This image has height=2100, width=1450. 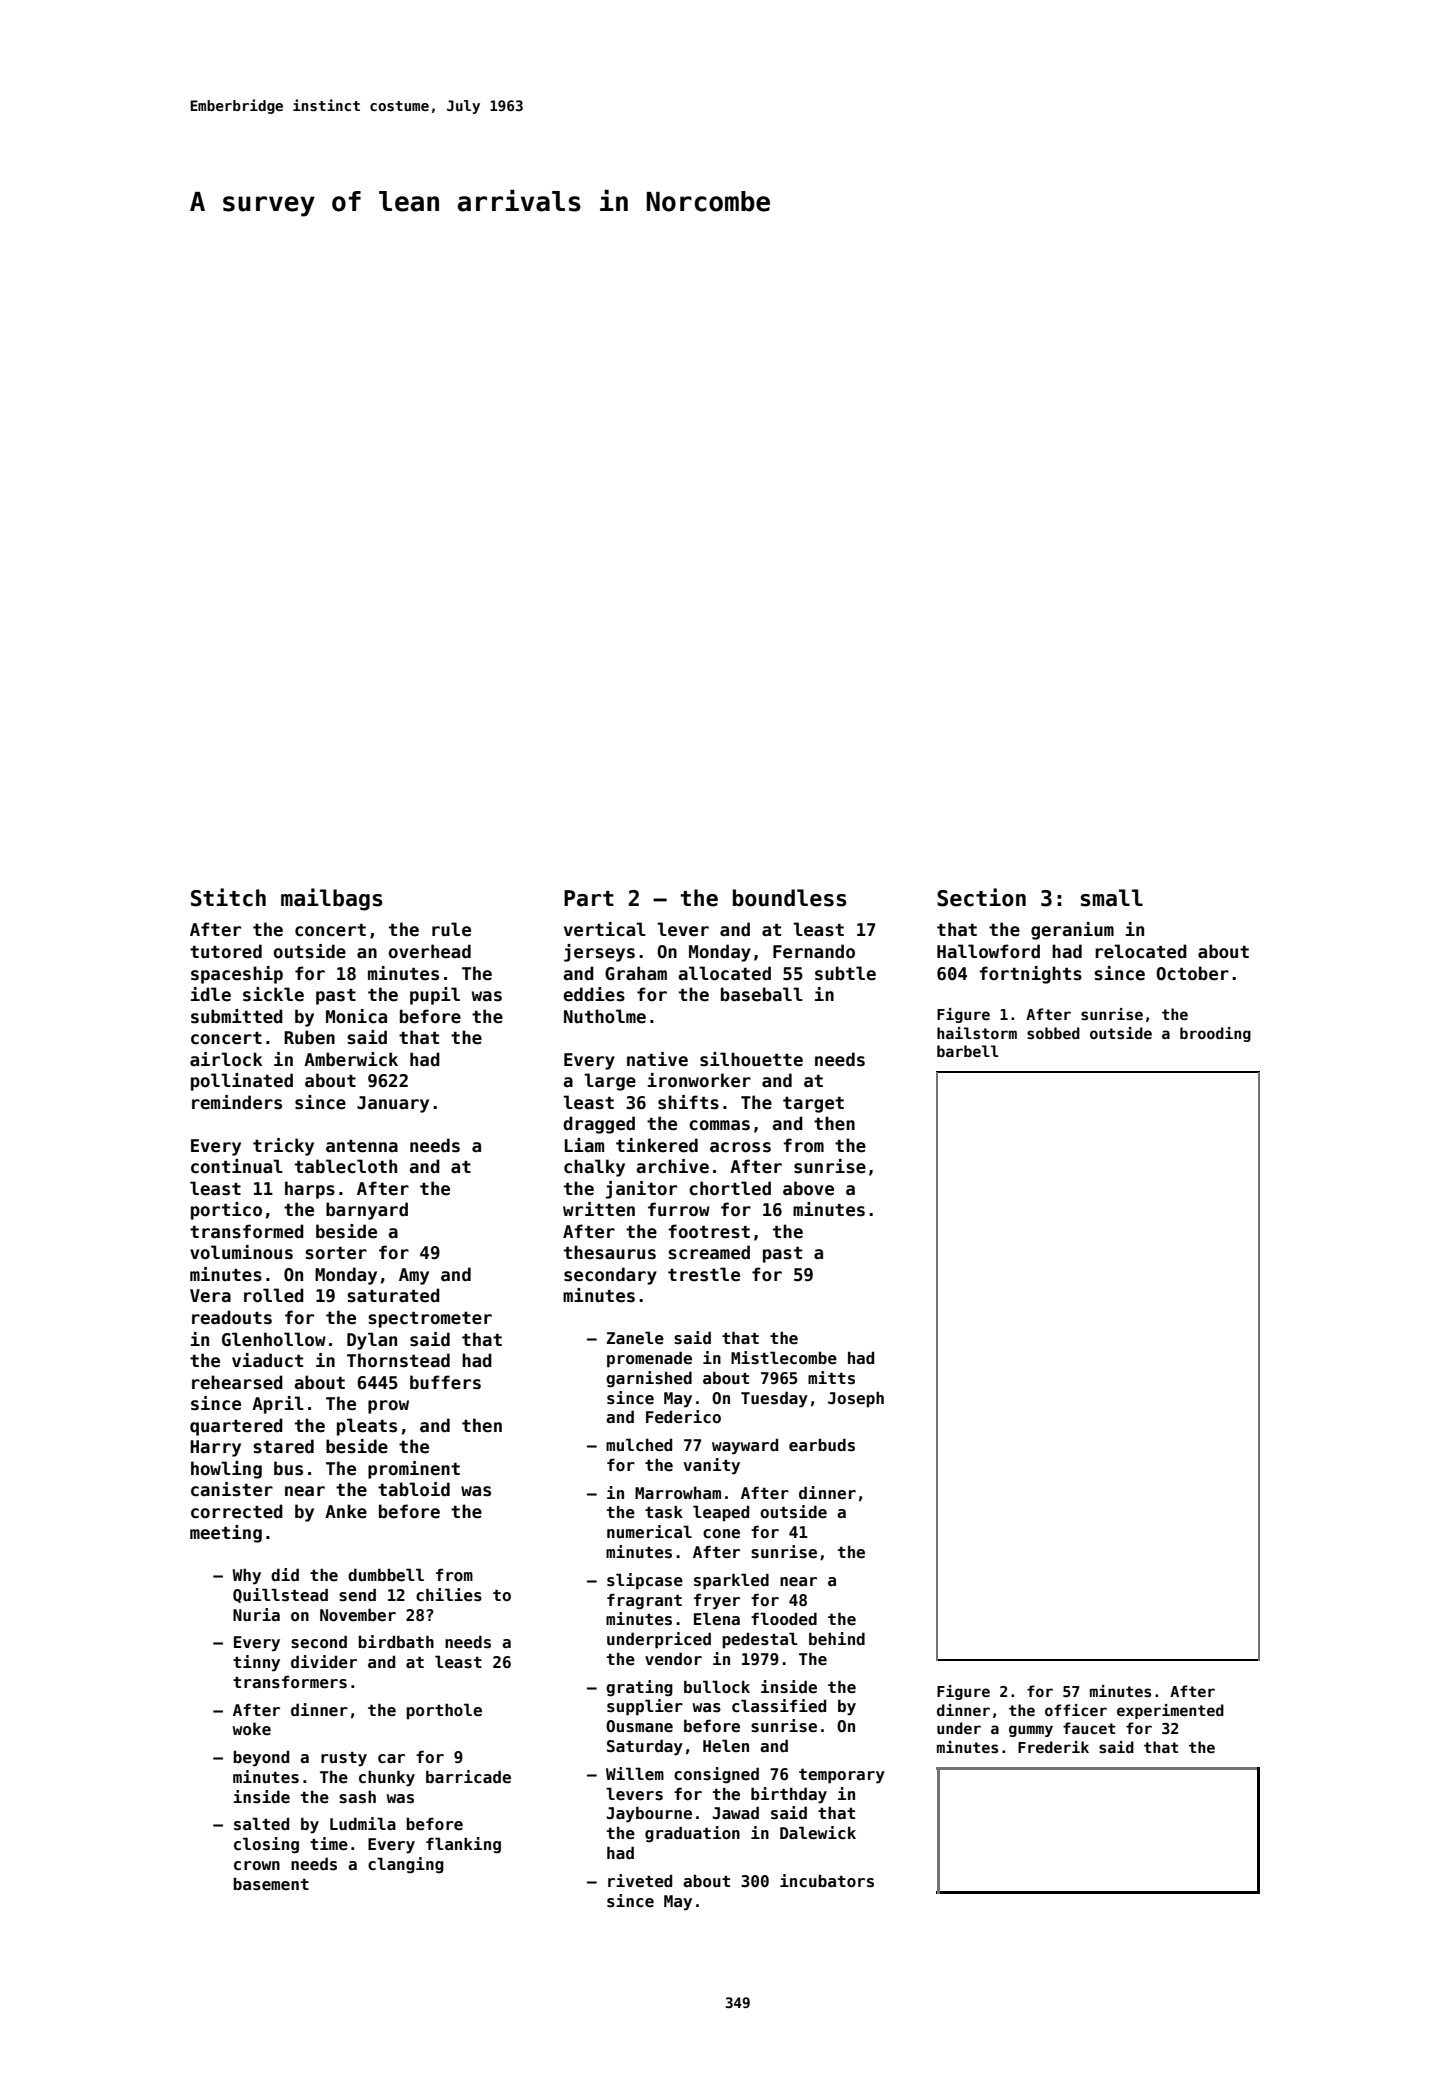 I want to click on experimented, so click(x=1170, y=1711).
